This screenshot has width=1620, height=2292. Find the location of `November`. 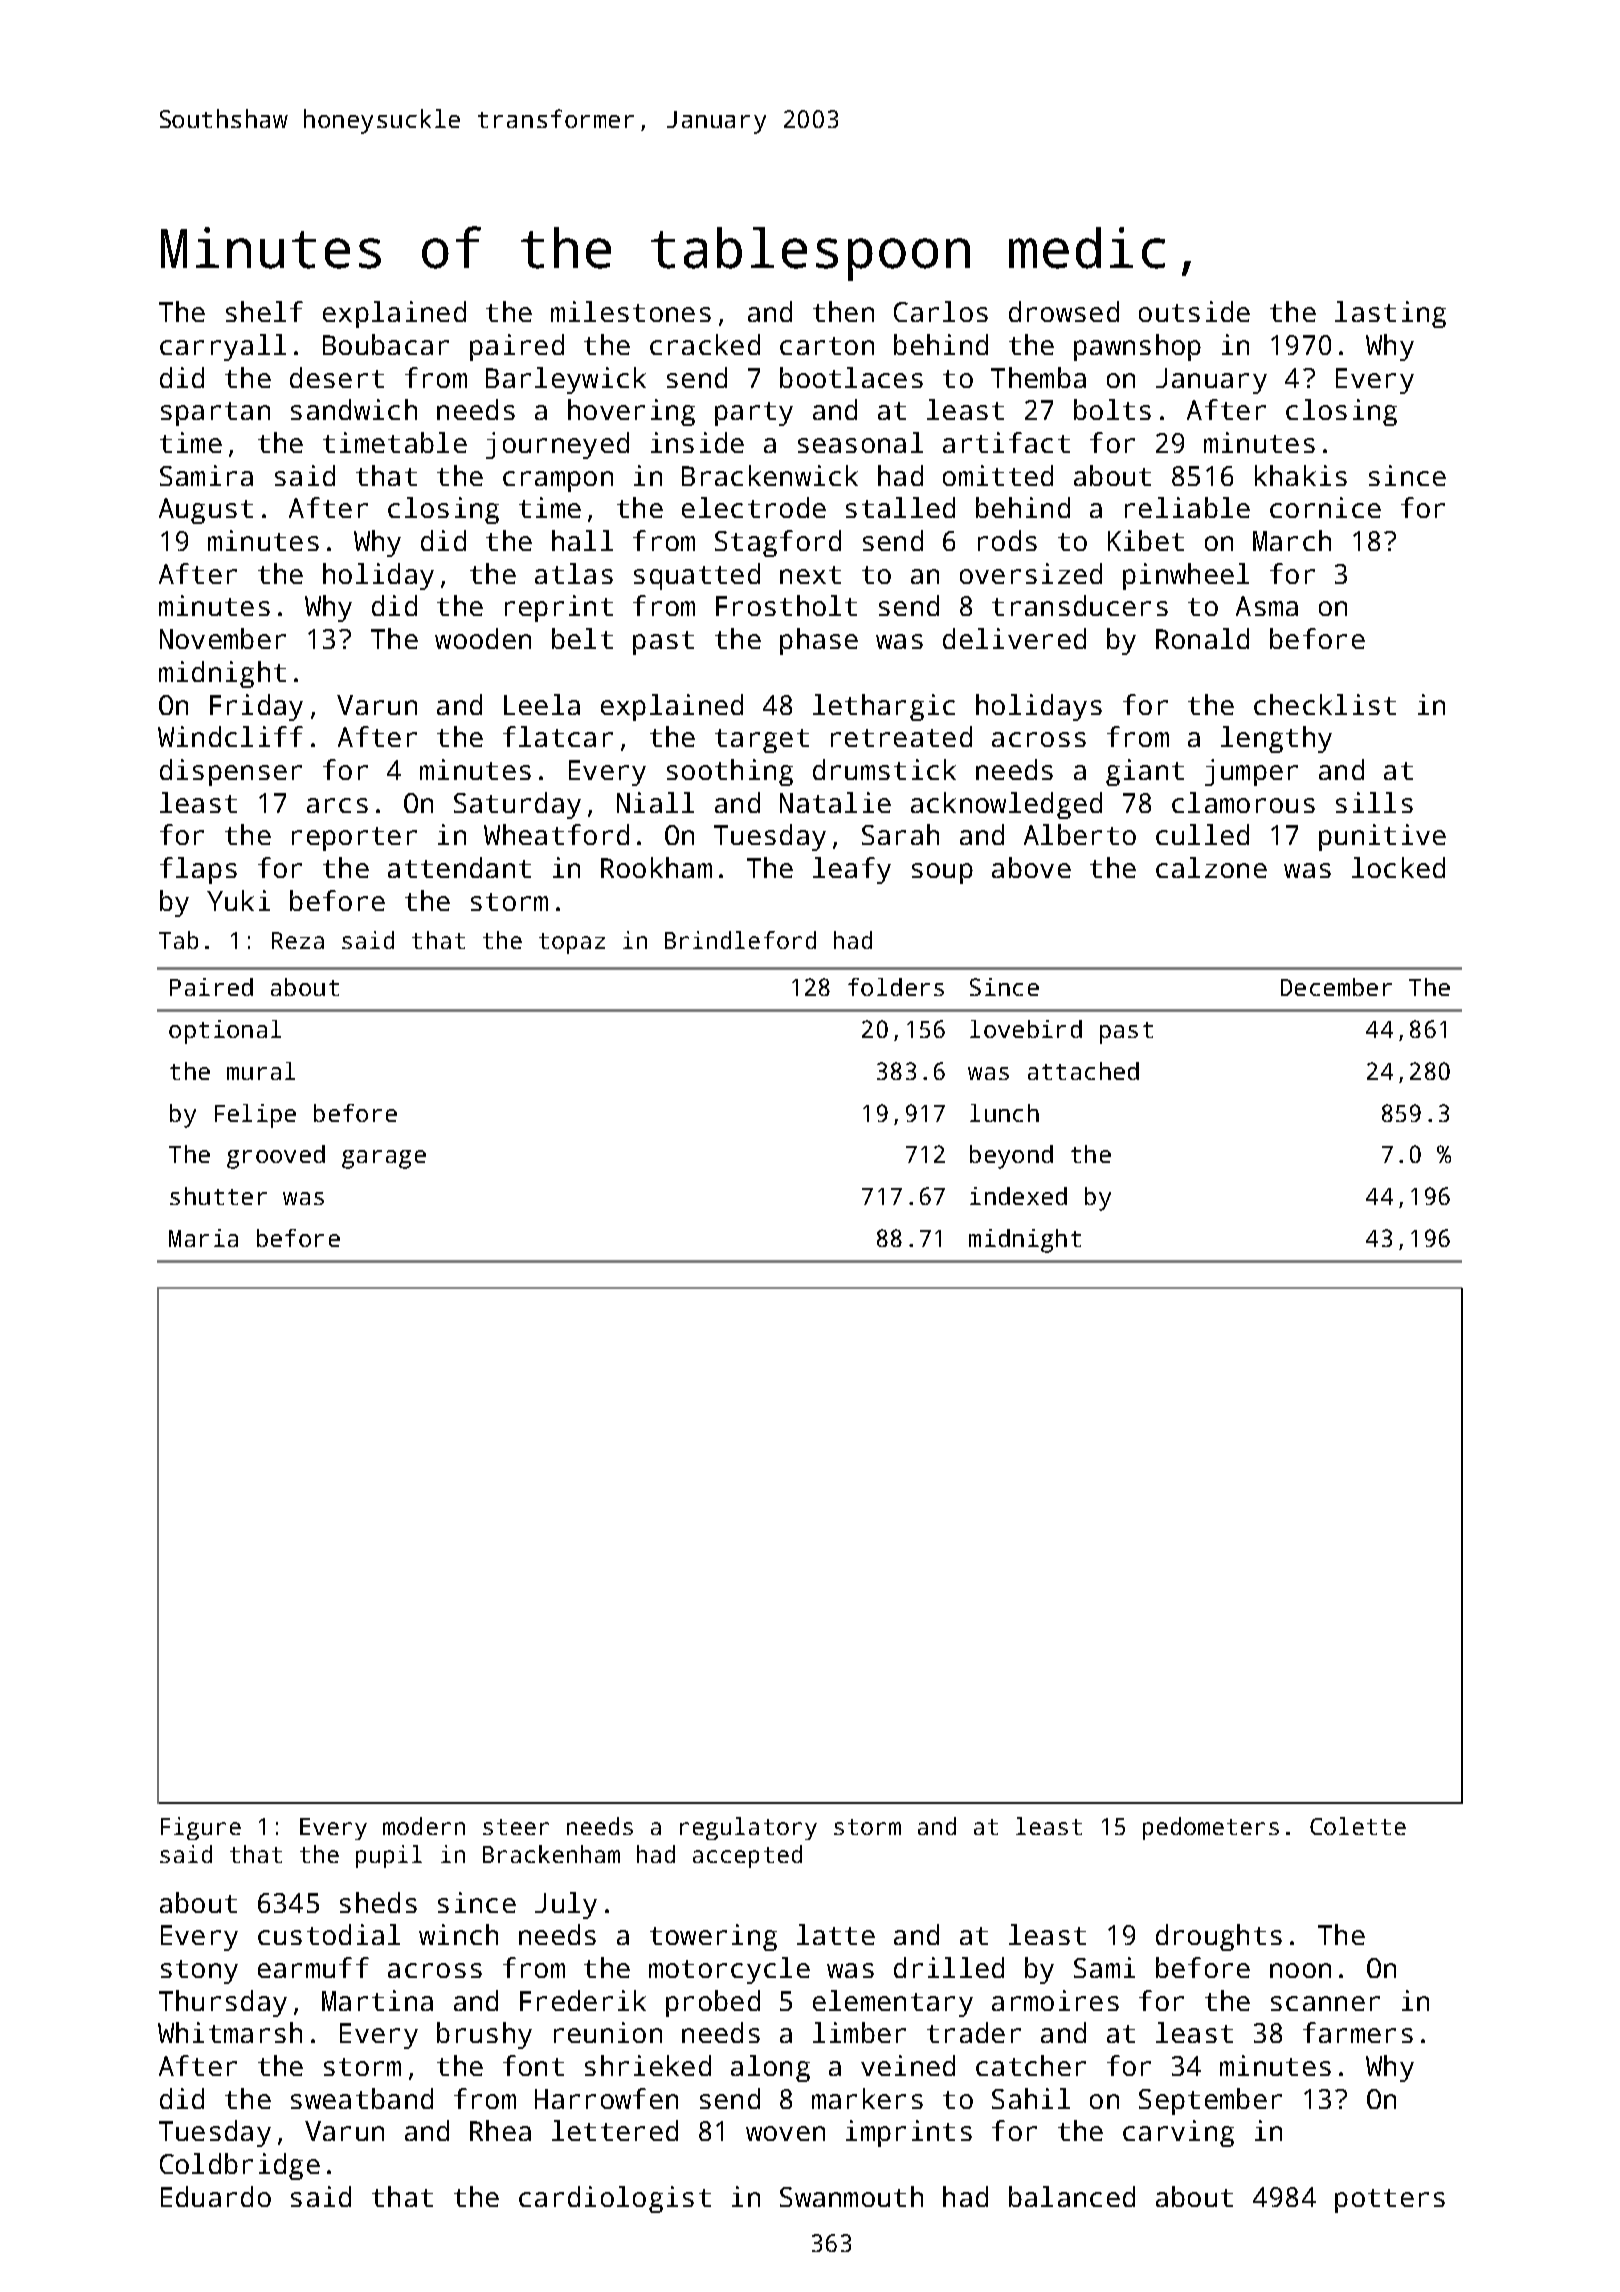

November is located at coordinates (223, 638).
